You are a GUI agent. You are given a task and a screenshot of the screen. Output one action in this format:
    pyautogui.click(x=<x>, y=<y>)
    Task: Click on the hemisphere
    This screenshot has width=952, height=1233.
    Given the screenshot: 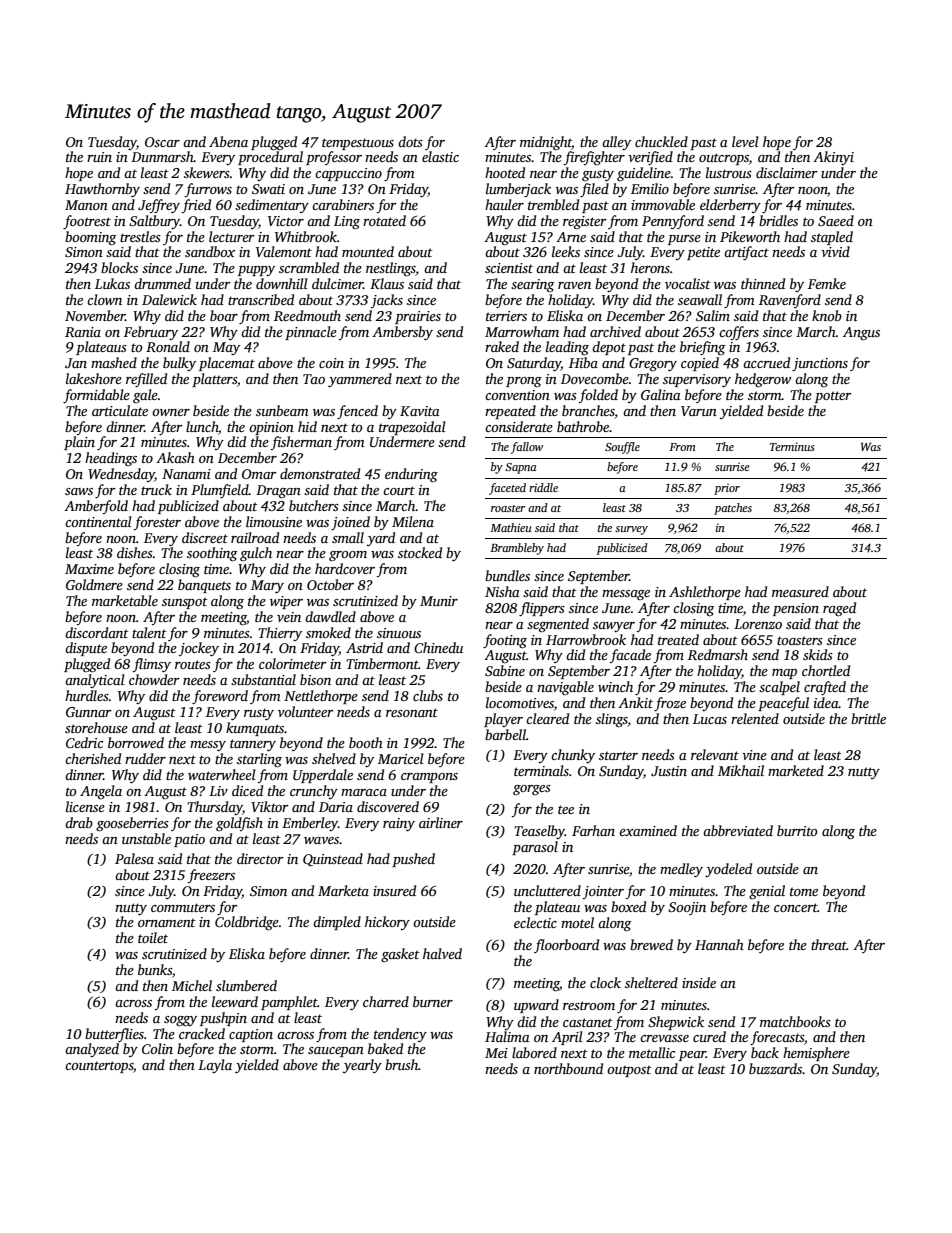 What is the action you would take?
    pyautogui.click(x=816, y=1054)
